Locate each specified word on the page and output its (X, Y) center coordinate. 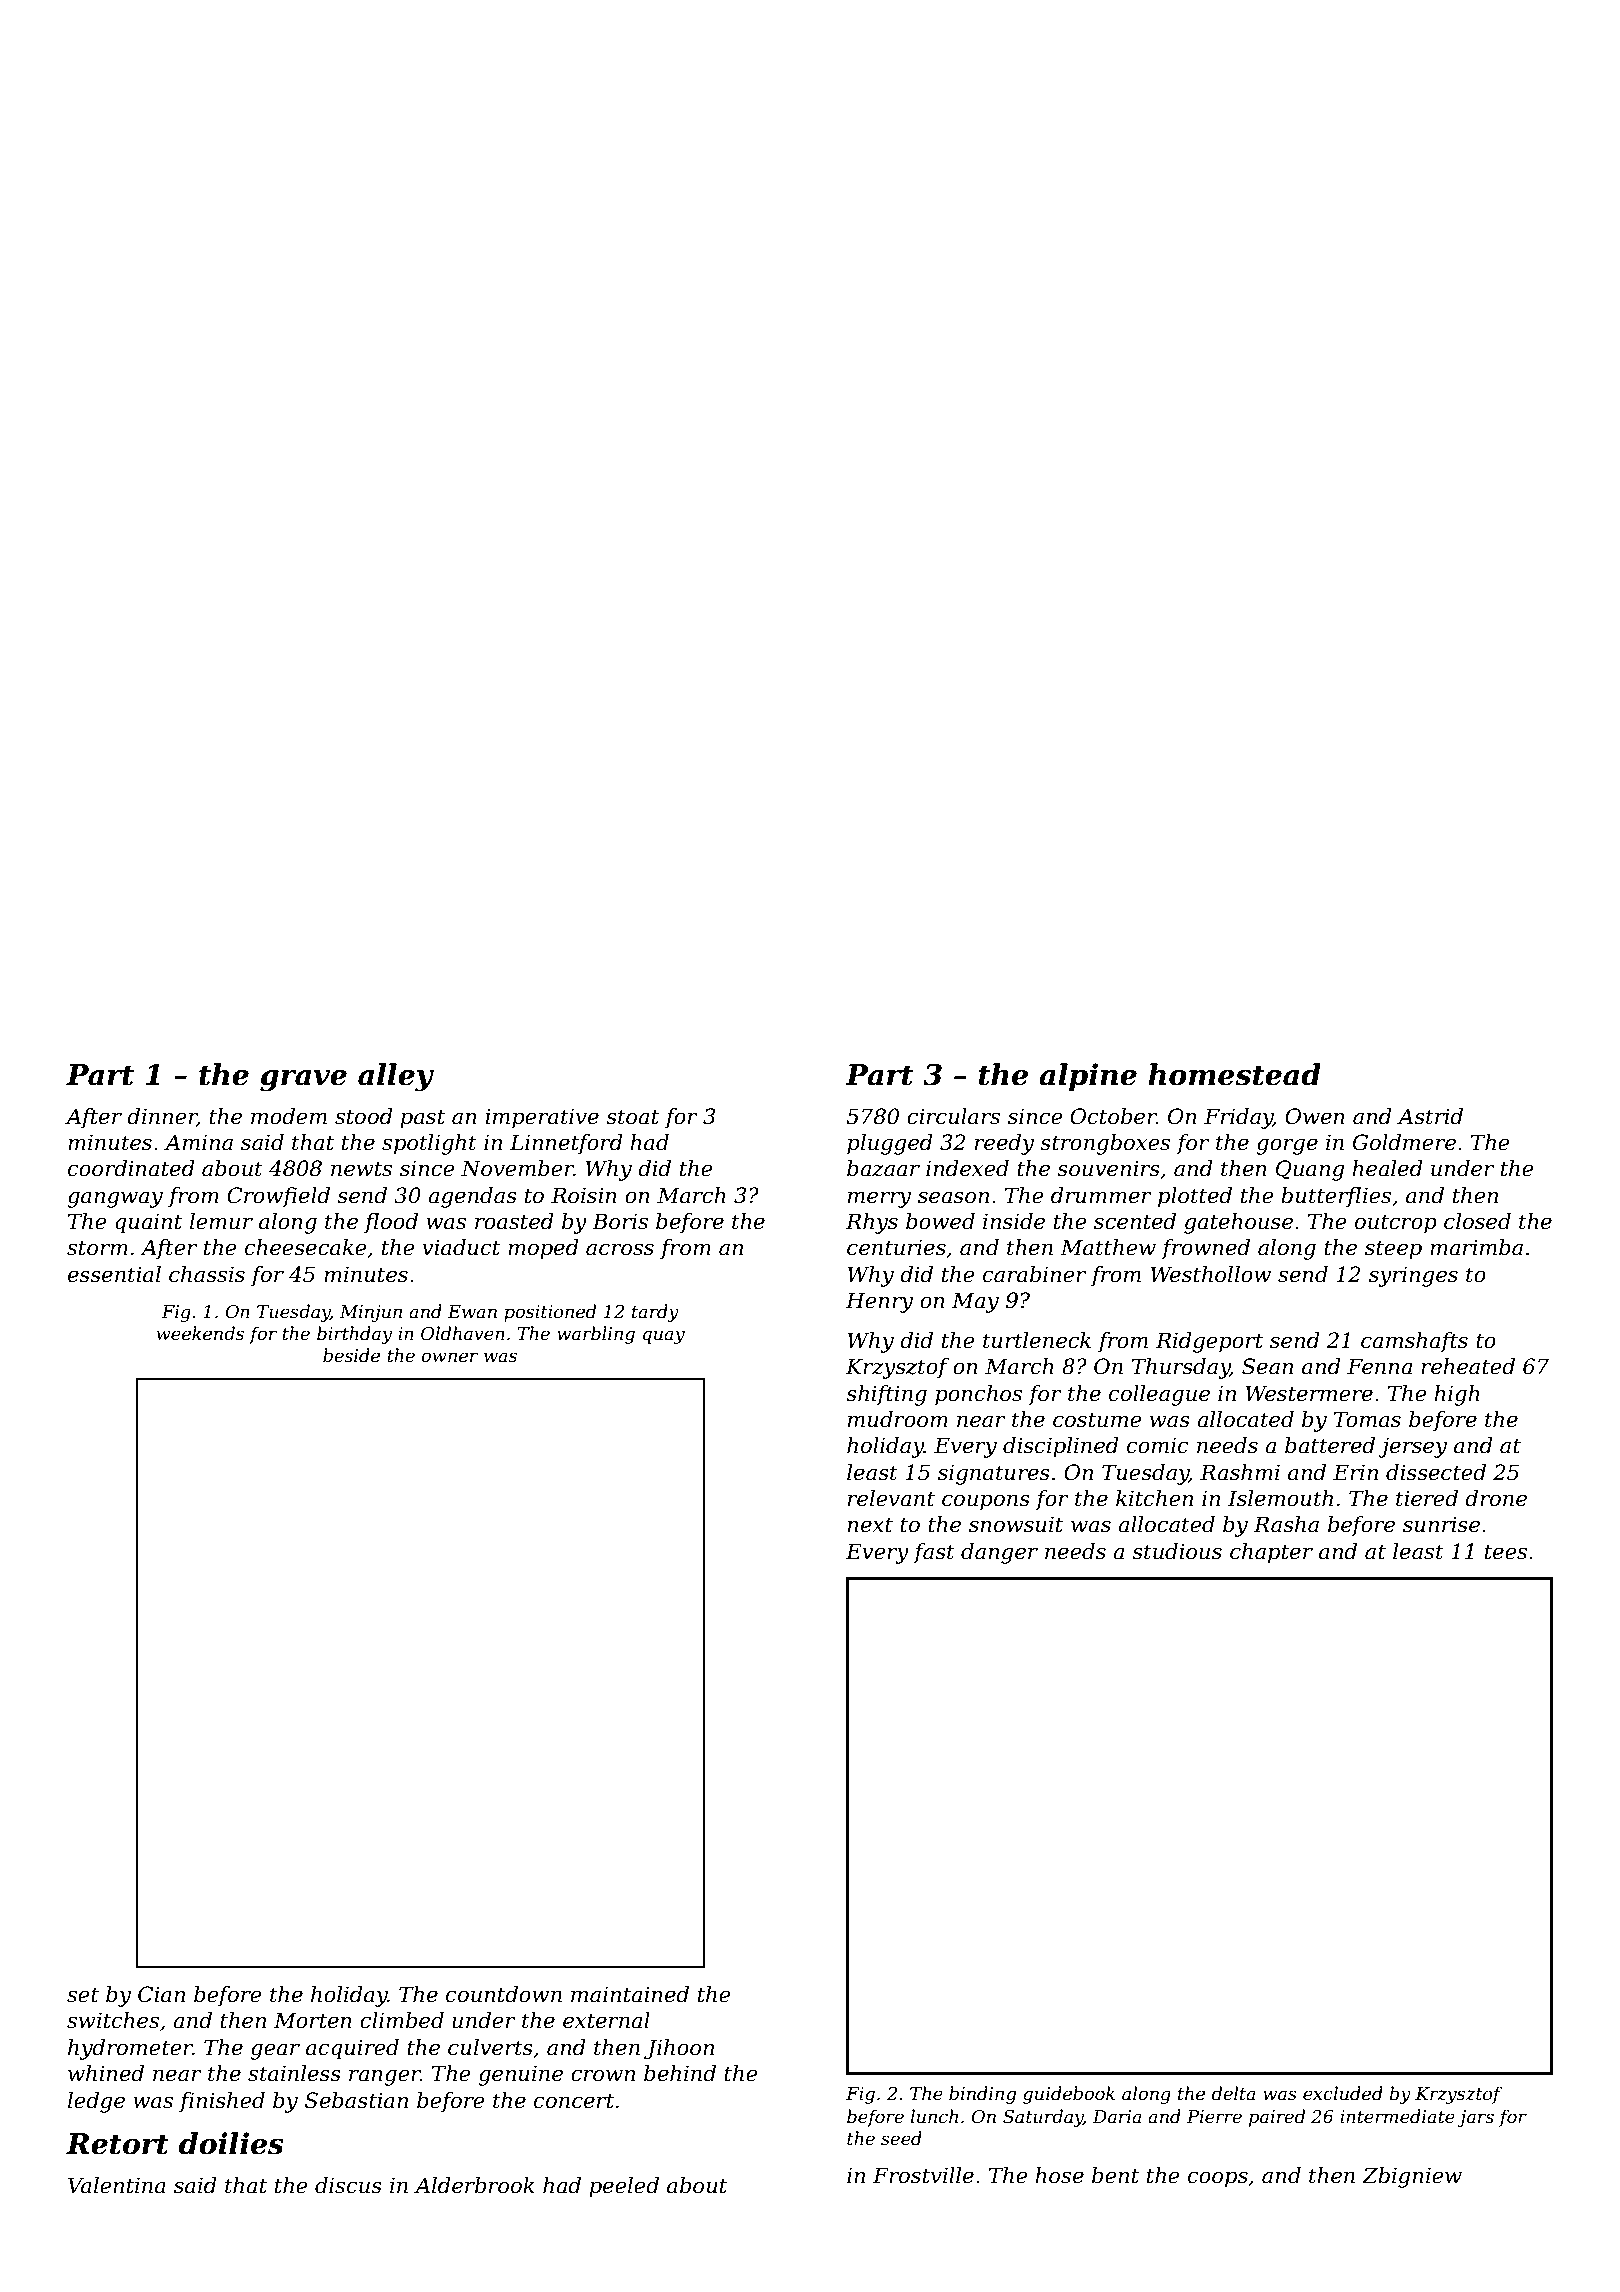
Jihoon (679, 2049)
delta (1234, 2093)
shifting (886, 1395)
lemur (221, 1221)
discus (348, 2185)
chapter (1271, 1553)
